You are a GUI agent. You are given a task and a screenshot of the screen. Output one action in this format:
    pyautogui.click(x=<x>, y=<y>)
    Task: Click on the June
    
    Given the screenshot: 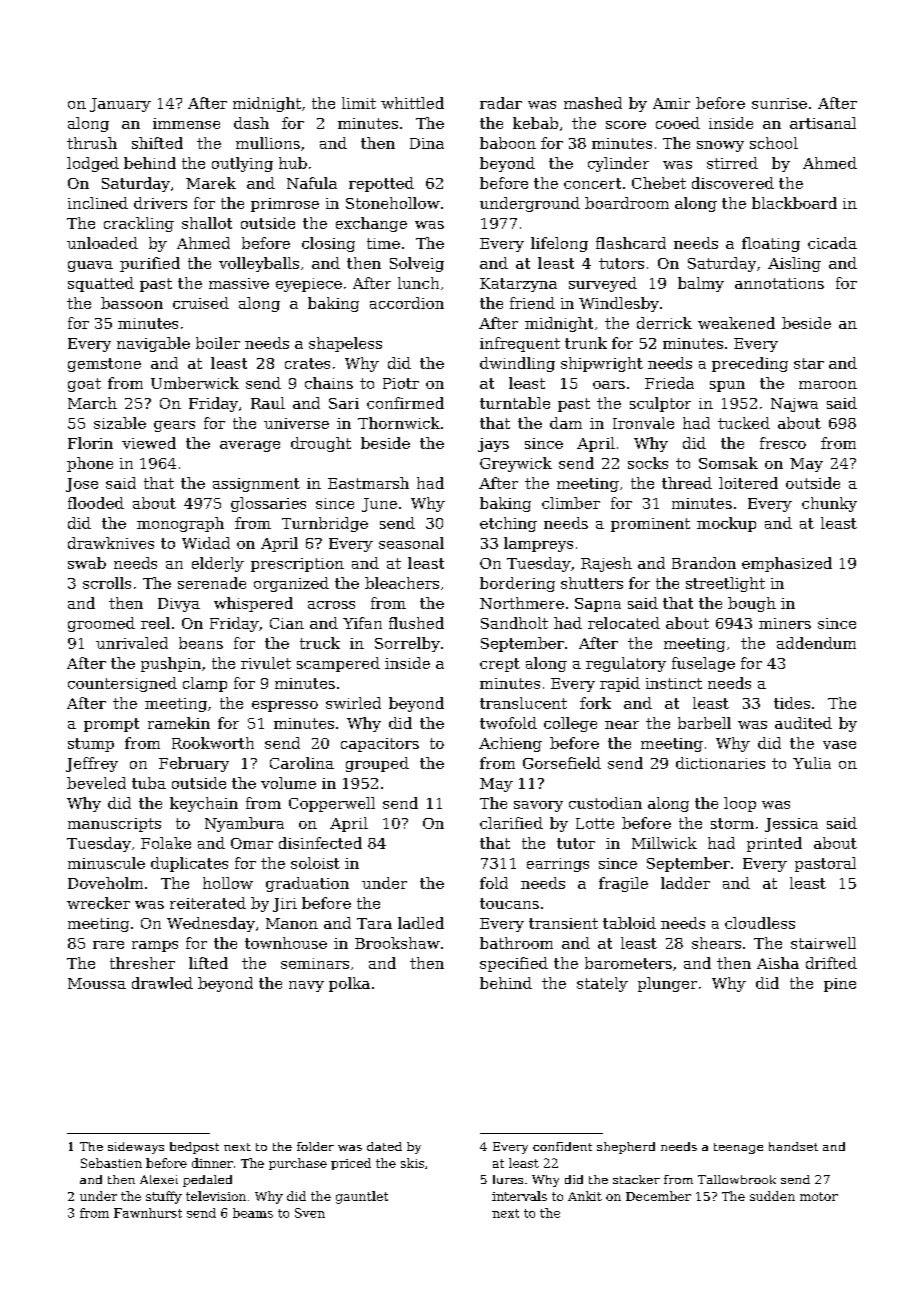 What is the action you would take?
    pyautogui.click(x=379, y=505)
